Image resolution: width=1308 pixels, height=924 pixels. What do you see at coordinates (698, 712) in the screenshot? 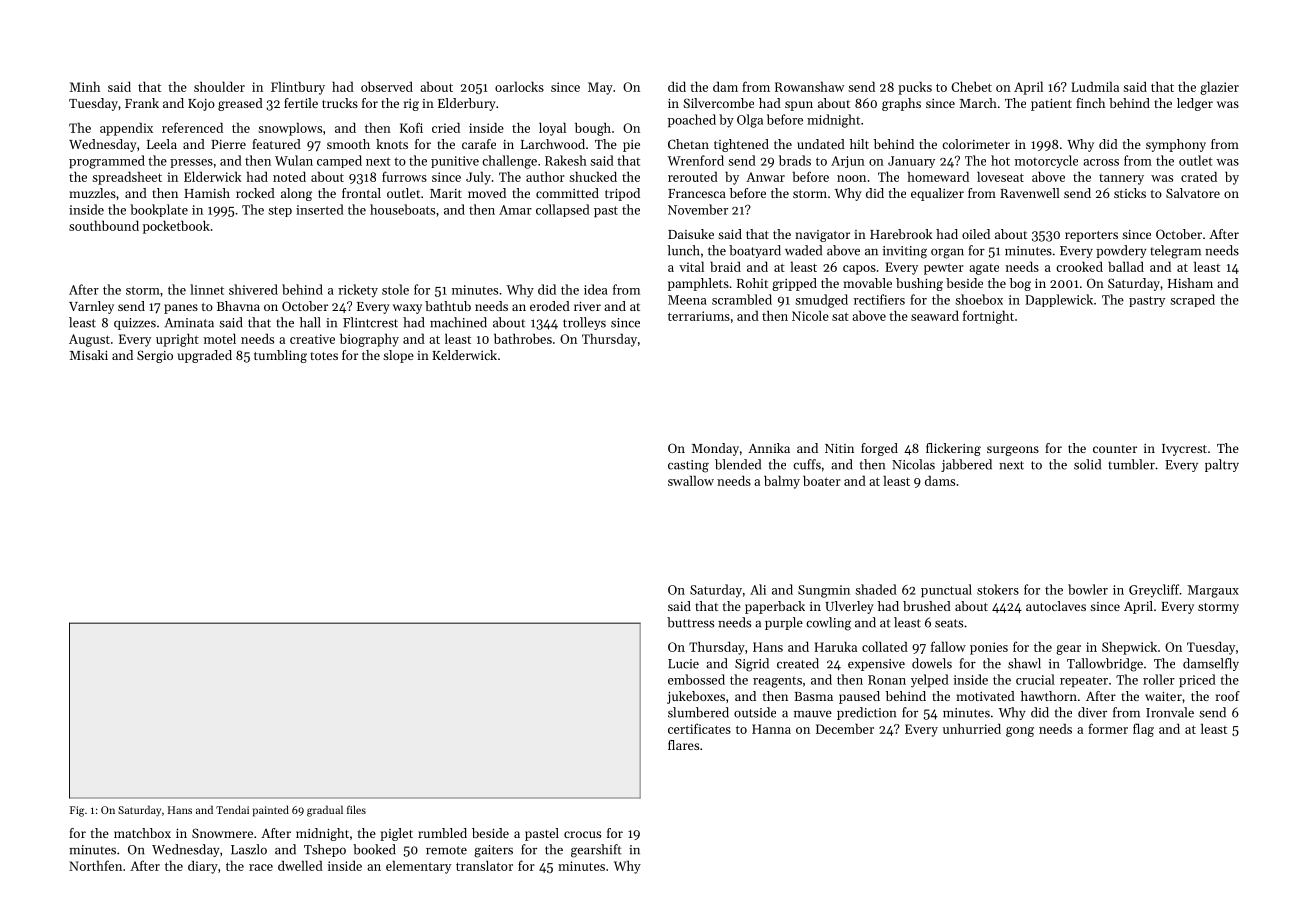
I see `slumbered` at bounding box center [698, 712].
